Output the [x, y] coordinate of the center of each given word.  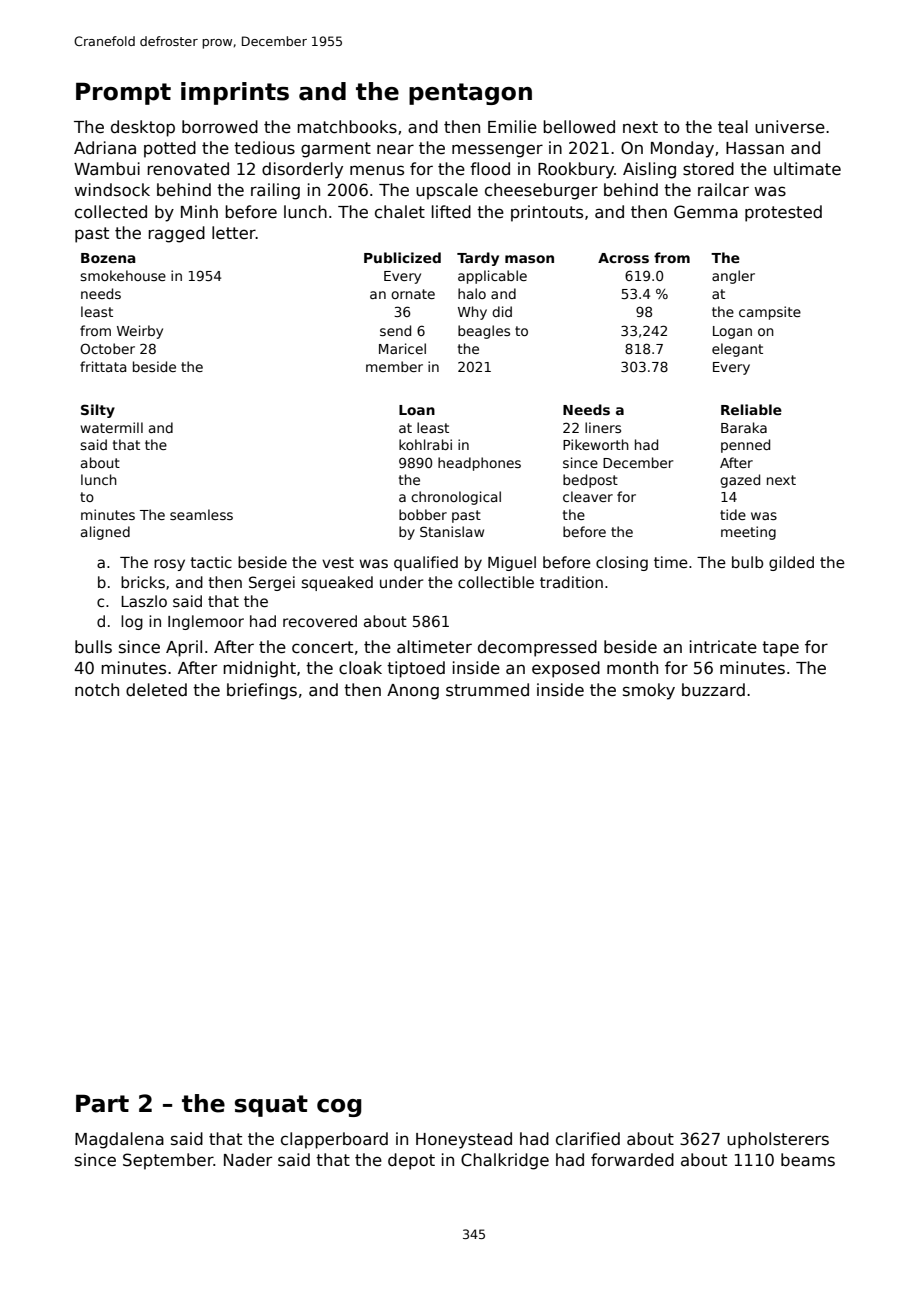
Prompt [123, 93]
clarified [588, 1139]
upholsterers [778, 1140]
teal [733, 127]
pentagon [470, 94]
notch [97, 690]
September [168, 1161]
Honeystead [464, 1140]
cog [339, 1108]
